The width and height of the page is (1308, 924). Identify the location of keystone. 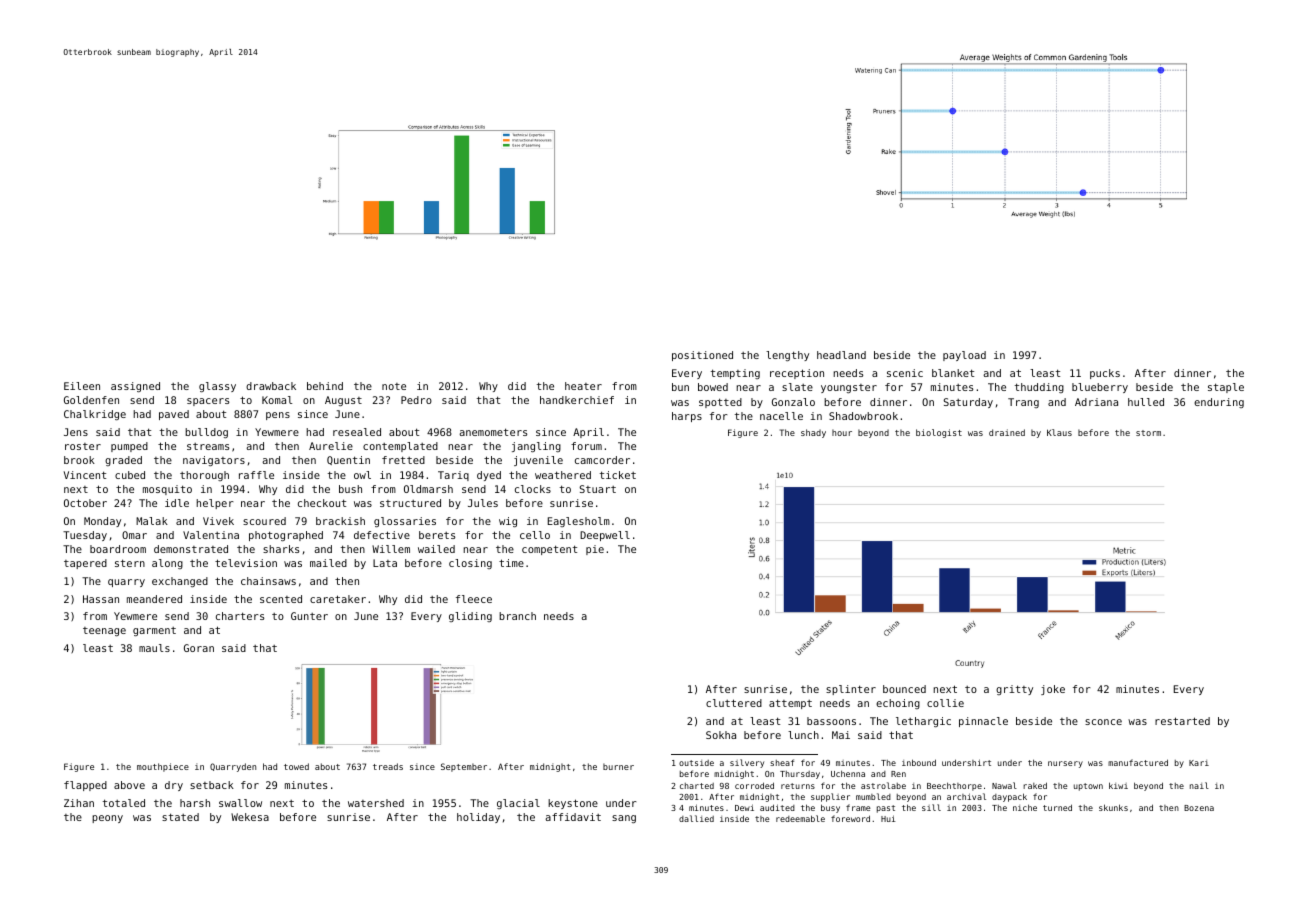
(573, 804).
